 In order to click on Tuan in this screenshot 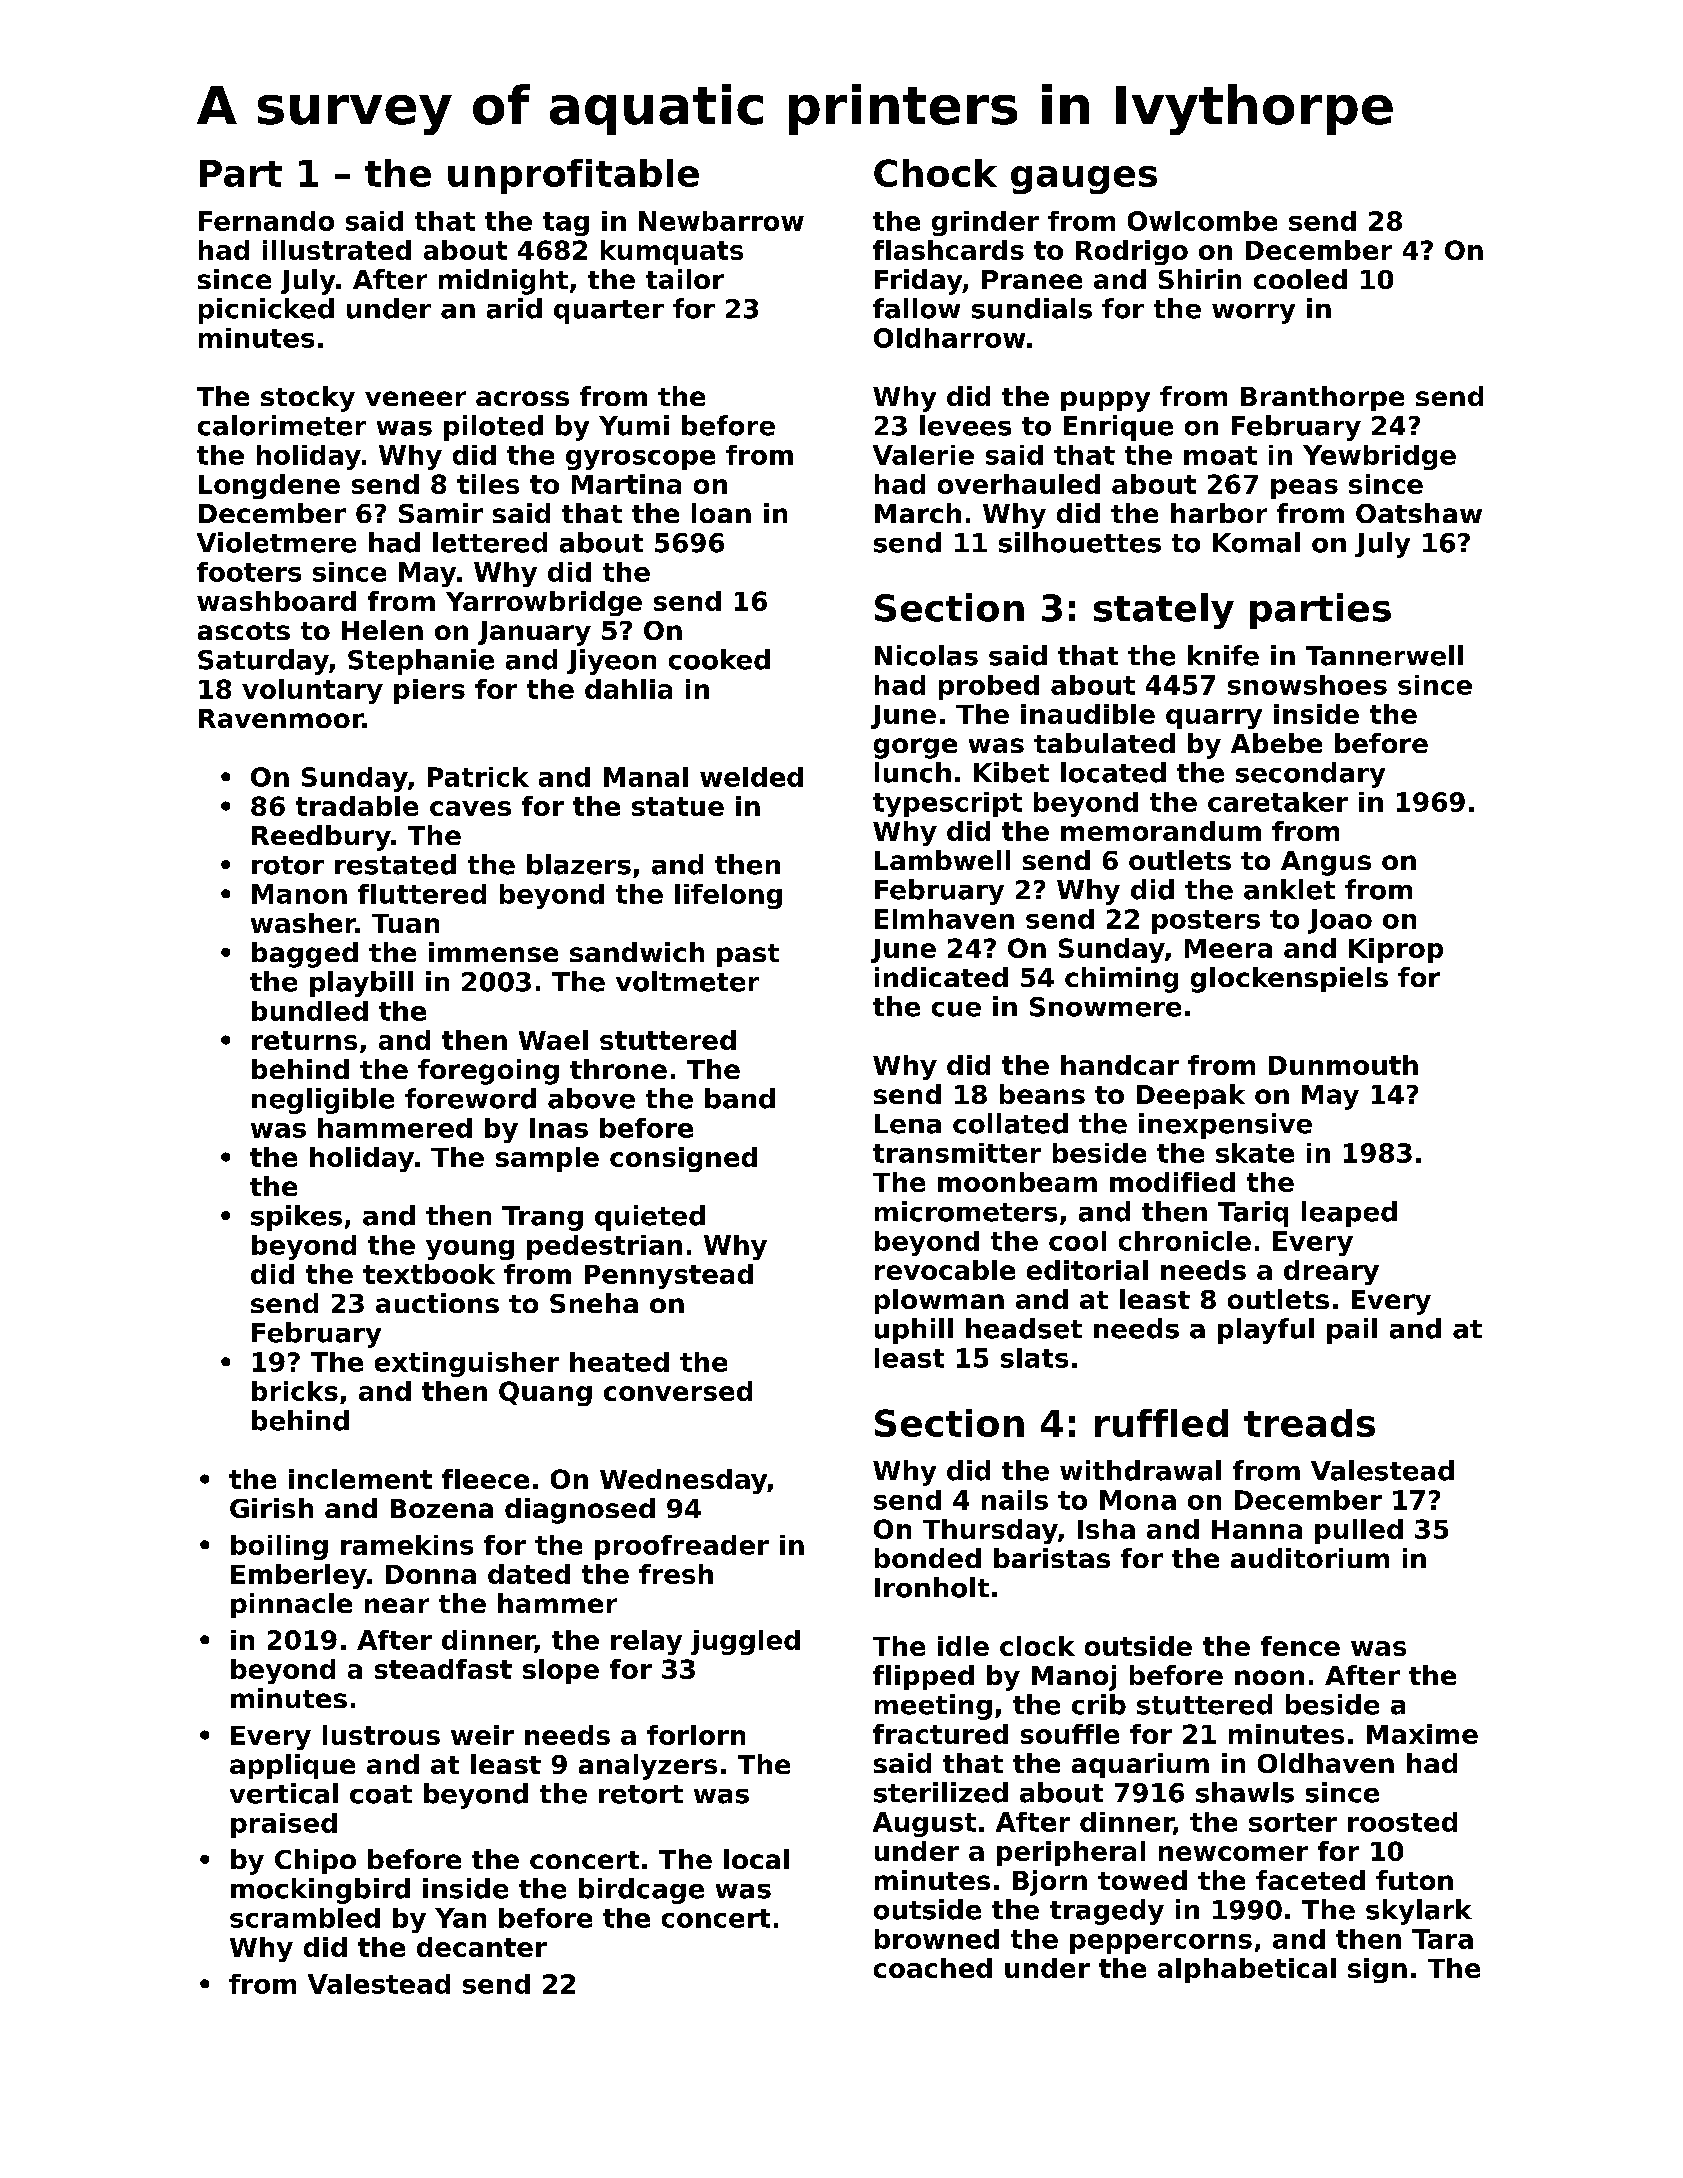, I will do `click(405, 923)`.
